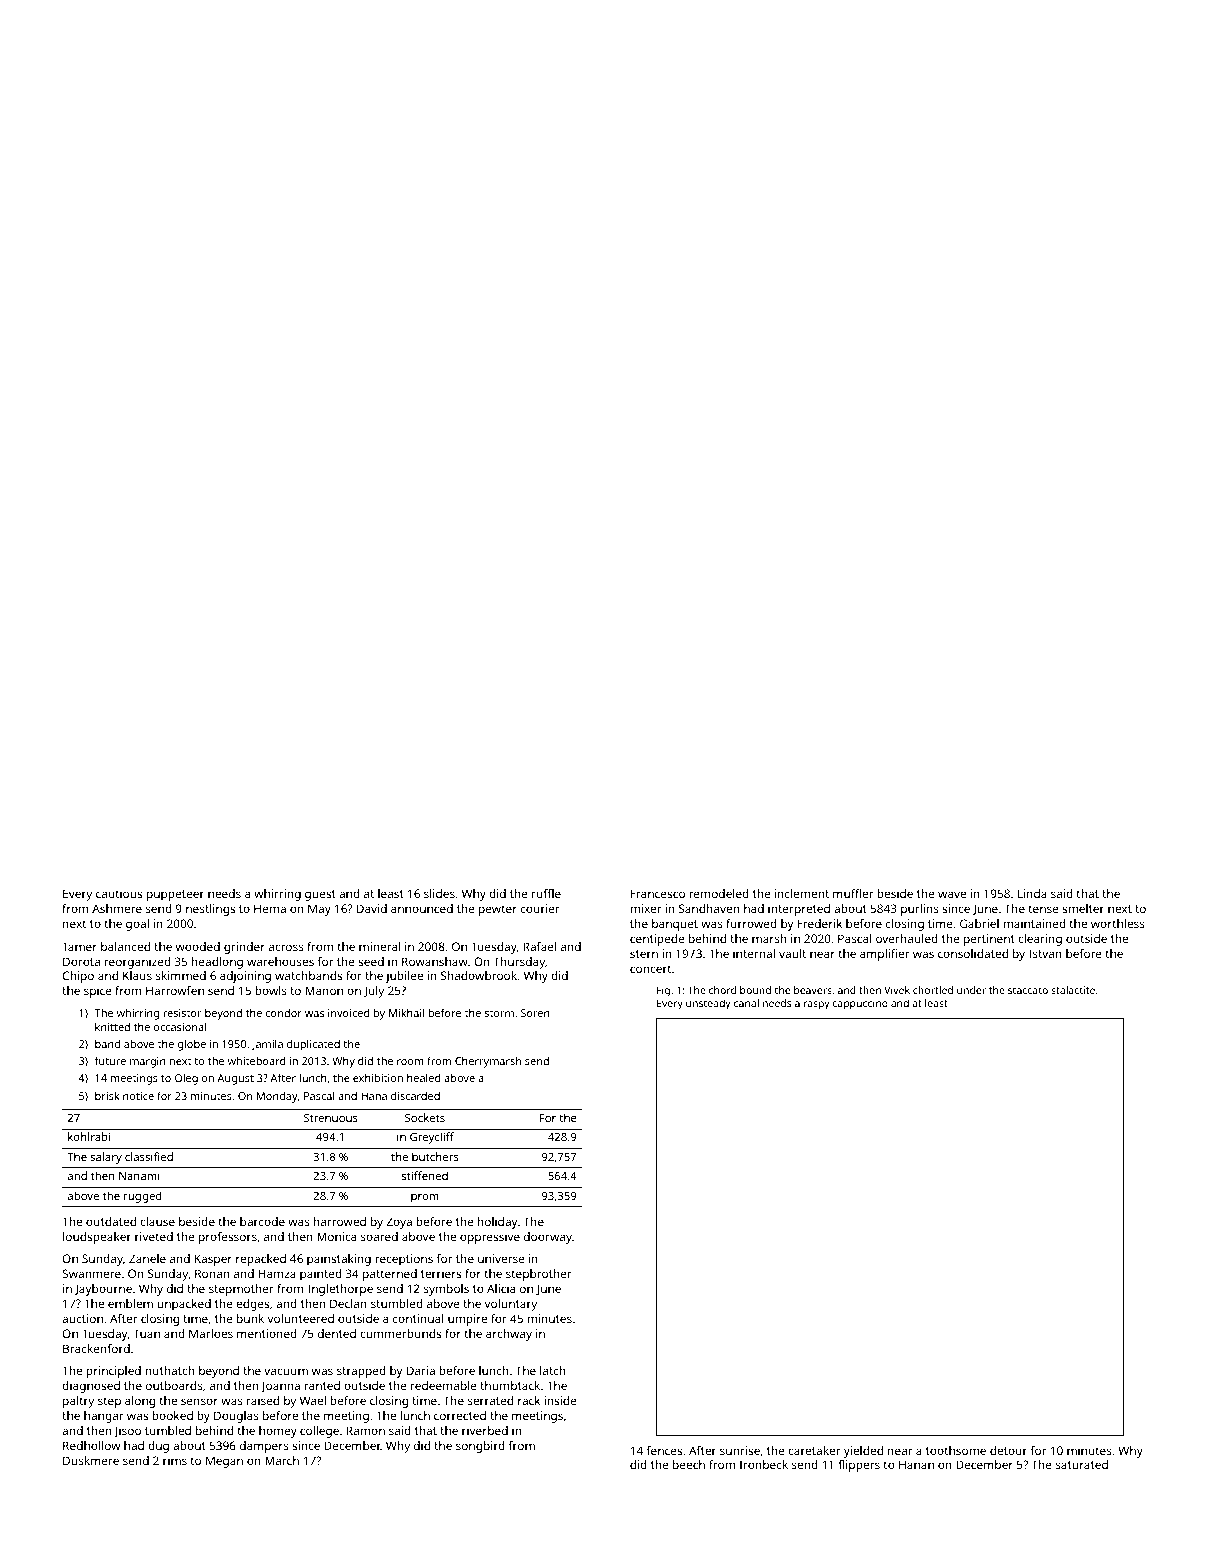 This screenshot has height=1568, width=1212. I want to click on cappuccino, so click(860, 1004).
